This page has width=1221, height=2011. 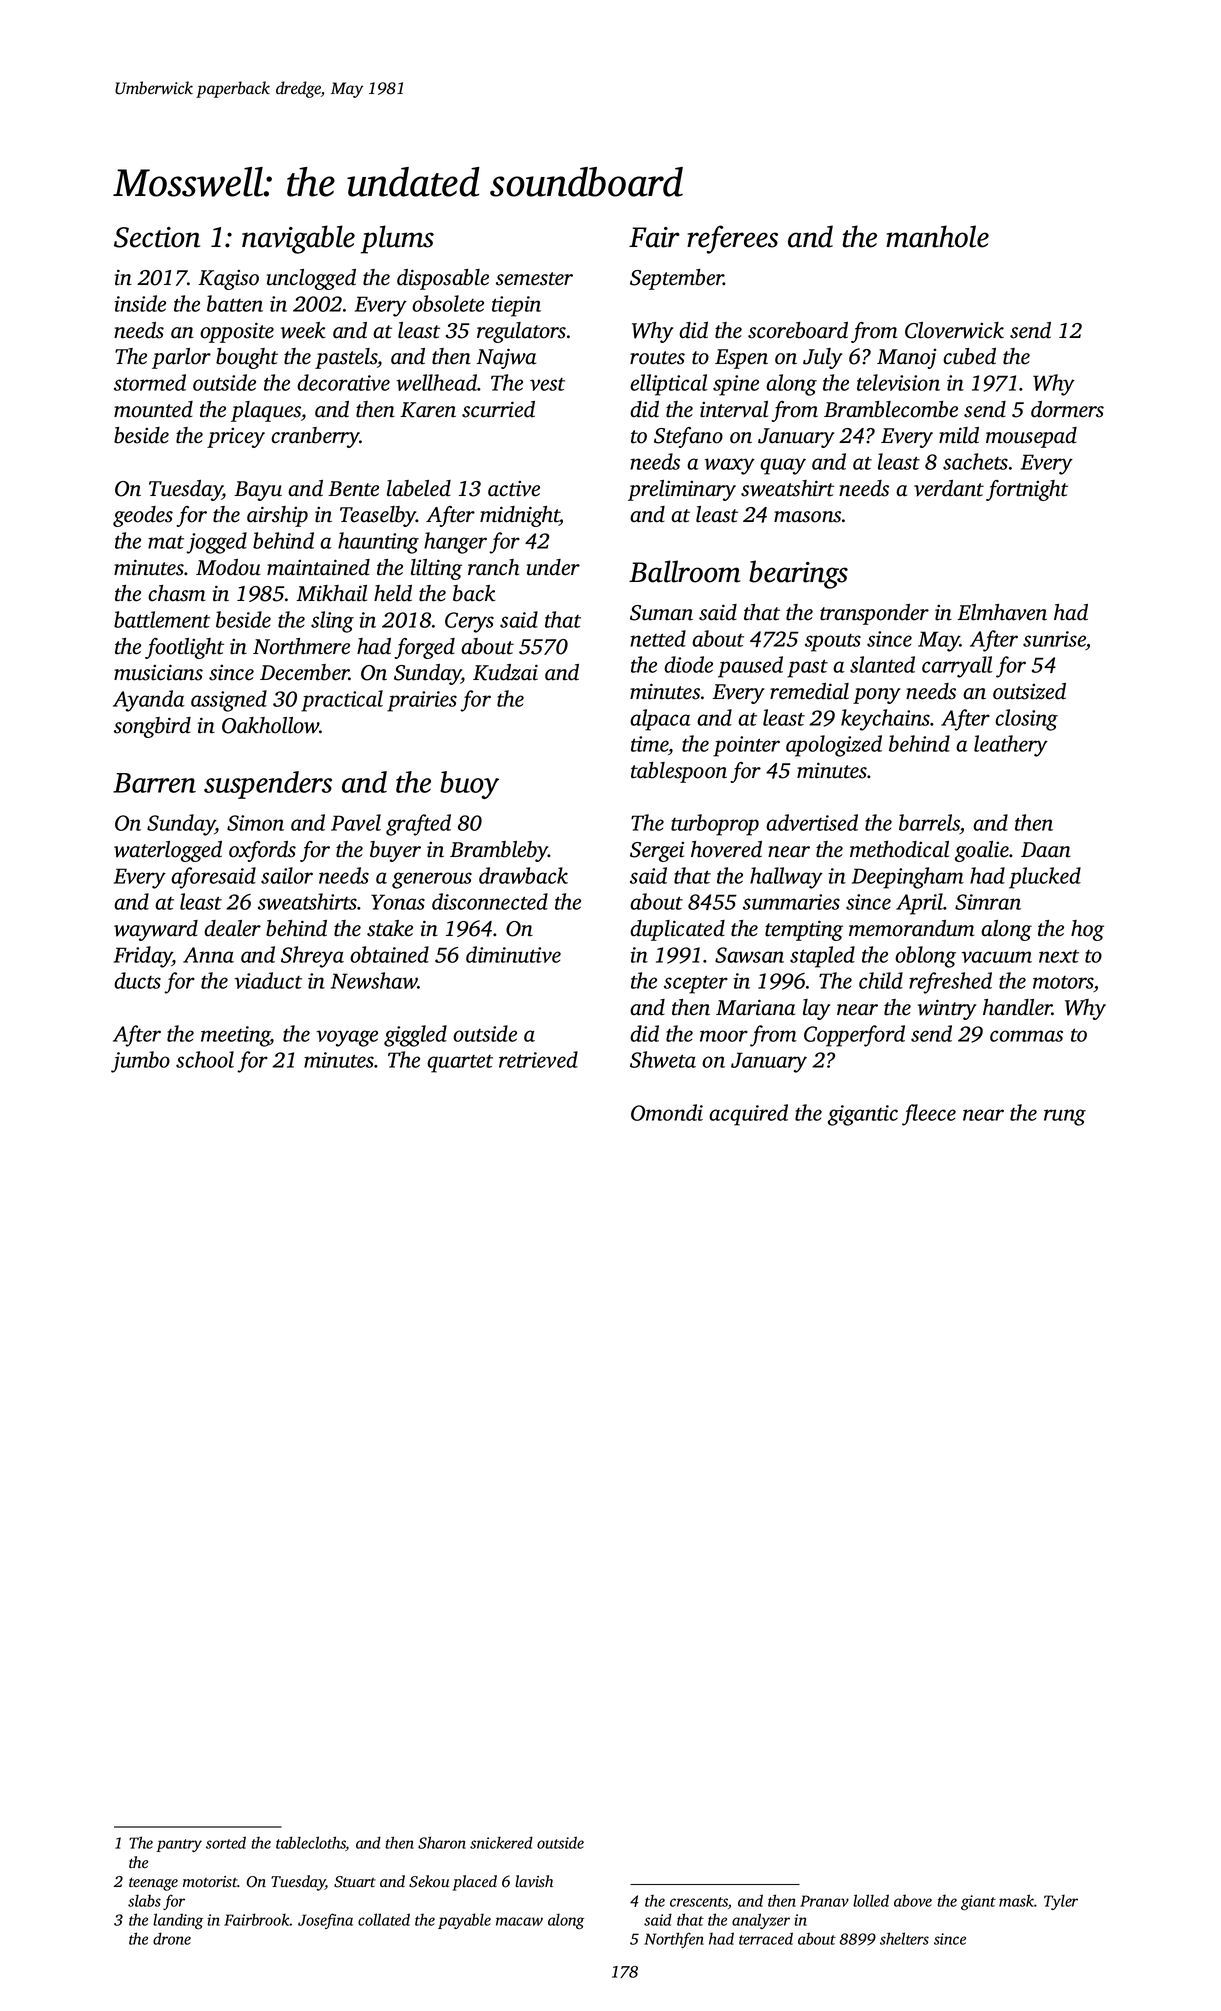 What do you see at coordinates (1065, 1117) in the page?
I see `rung` at bounding box center [1065, 1117].
